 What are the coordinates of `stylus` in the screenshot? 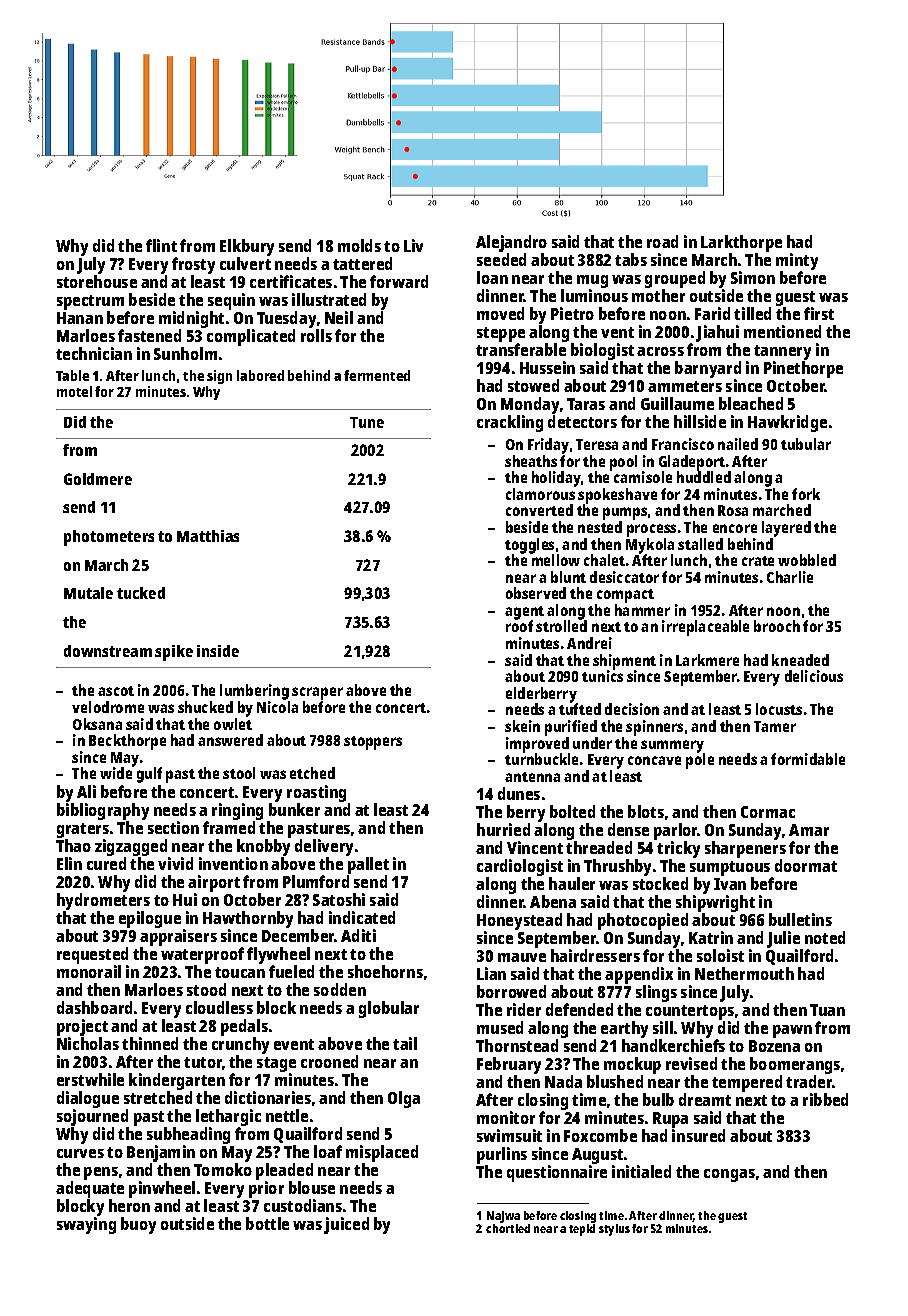 It's located at (614, 1230).
